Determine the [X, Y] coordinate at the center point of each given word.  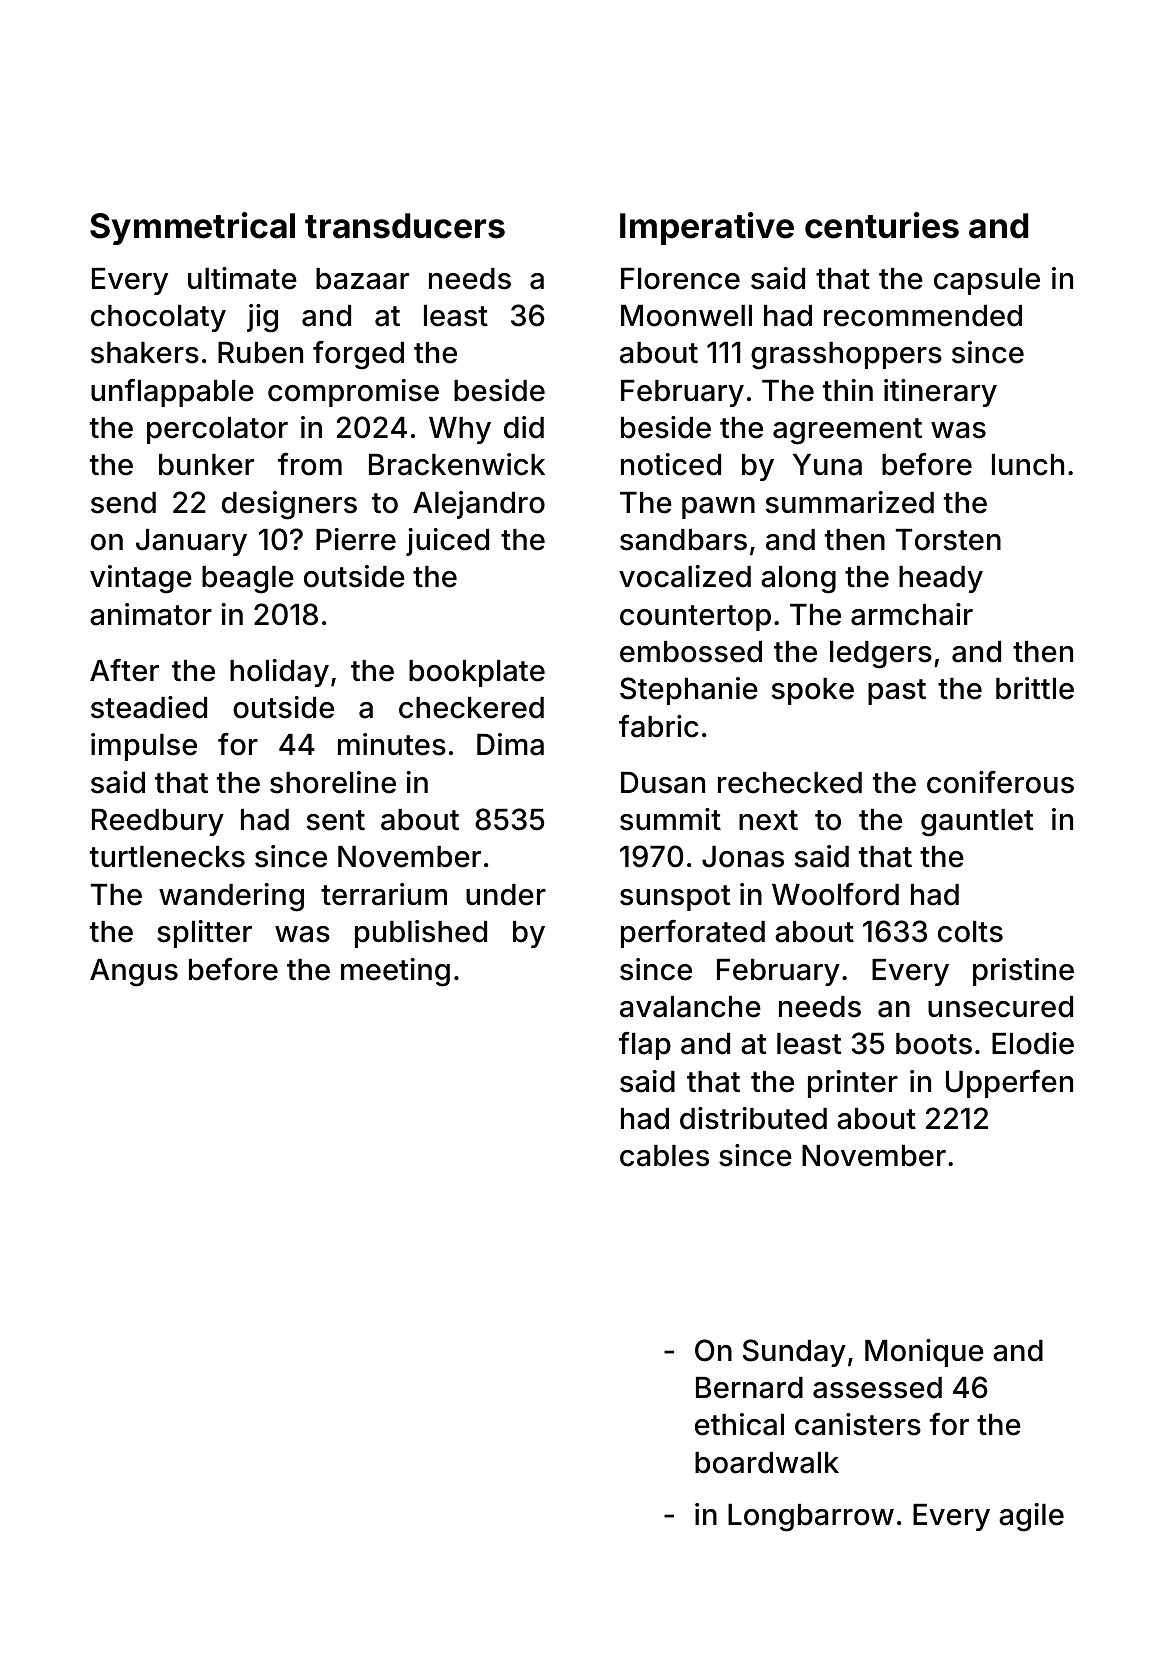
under [506, 895]
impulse [144, 747]
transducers [405, 226]
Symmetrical [192, 228]
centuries [882, 225]
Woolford [835, 894]
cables [664, 1156]
